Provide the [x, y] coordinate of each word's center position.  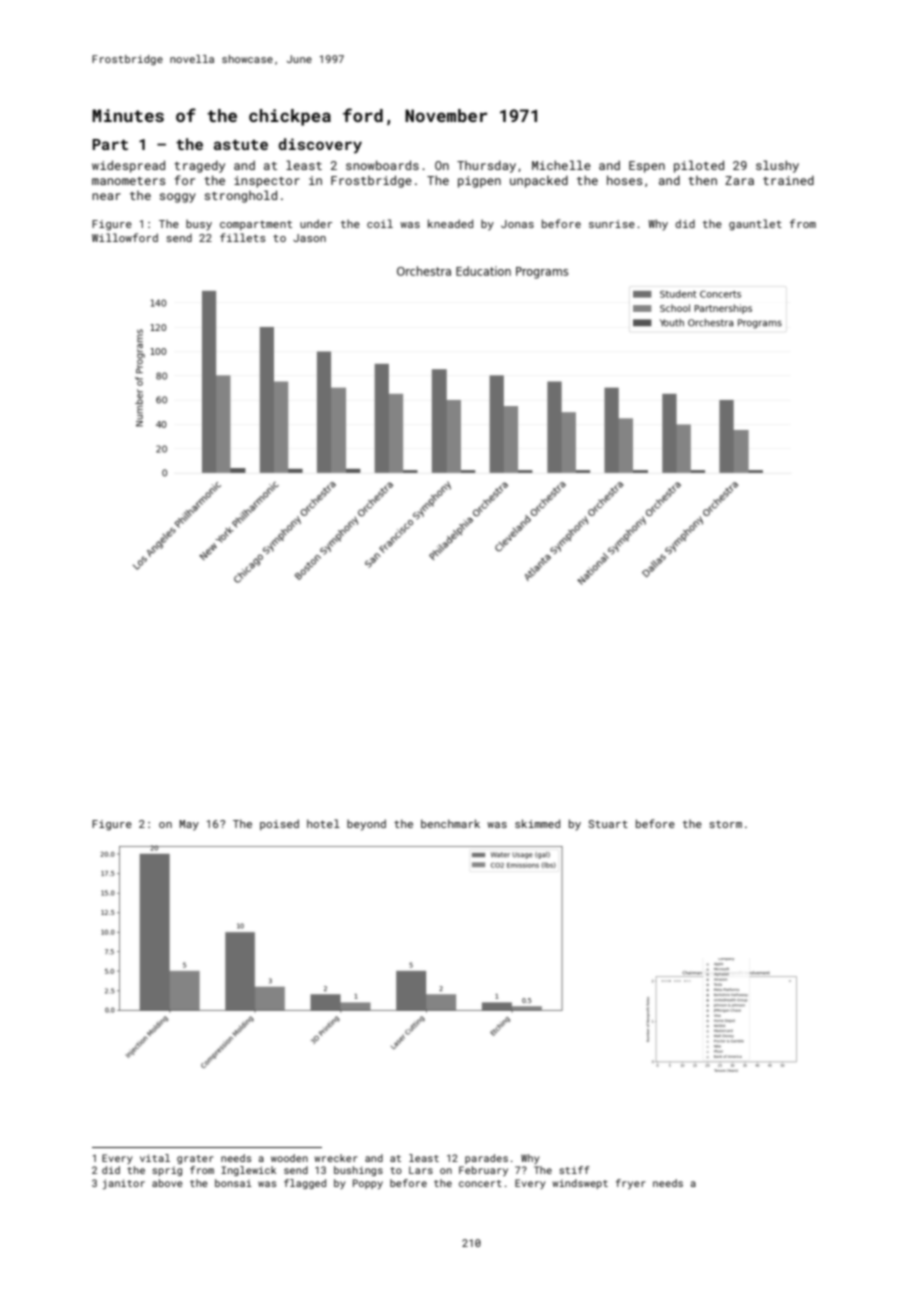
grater [195, 1159]
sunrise [612, 224]
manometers [128, 181]
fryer [631, 1184]
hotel [323, 823]
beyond [366, 825]
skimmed [537, 823]
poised [279, 824]
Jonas [517, 224]
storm [725, 824]
